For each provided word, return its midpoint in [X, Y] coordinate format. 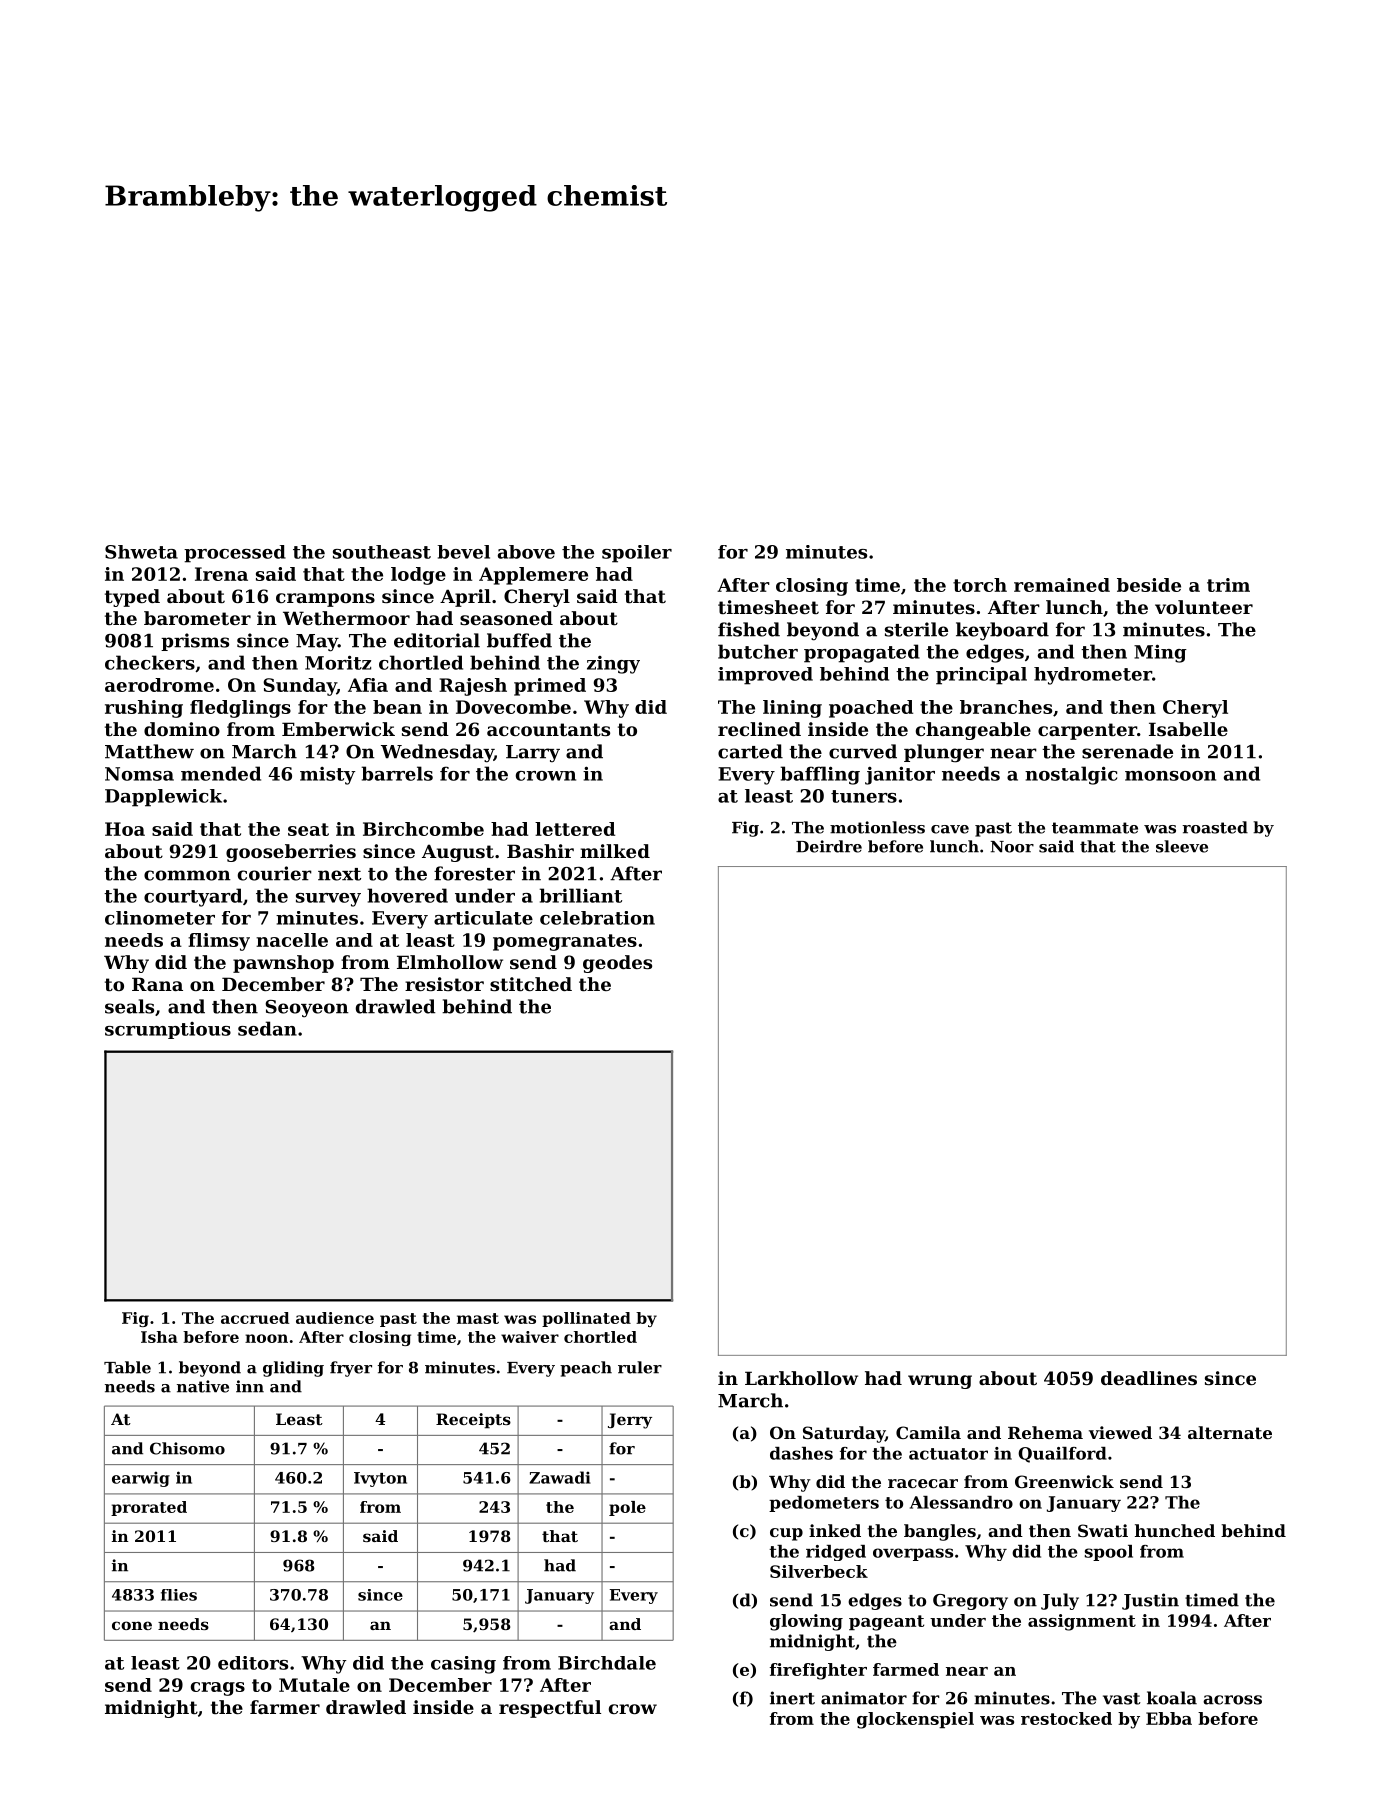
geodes [617, 964]
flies [179, 1595]
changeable [973, 731]
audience [335, 1318]
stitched [531, 984]
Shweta [141, 552]
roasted [1215, 827]
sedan [267, 1028]
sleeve [1182, 846]
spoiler [637, 554]
